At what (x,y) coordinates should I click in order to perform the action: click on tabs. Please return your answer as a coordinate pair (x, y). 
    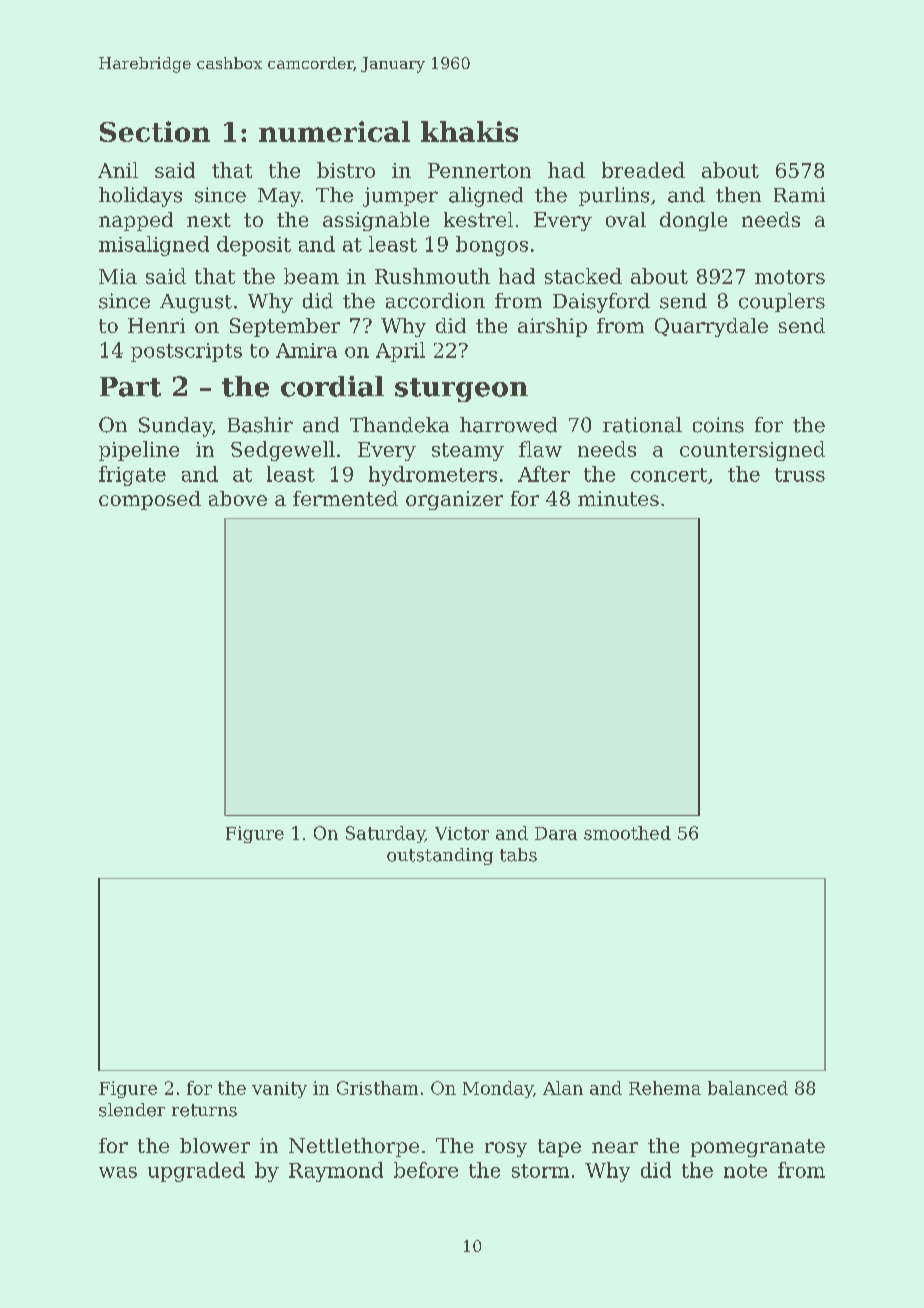
    Looking at the image, I should click on (518, 855).
